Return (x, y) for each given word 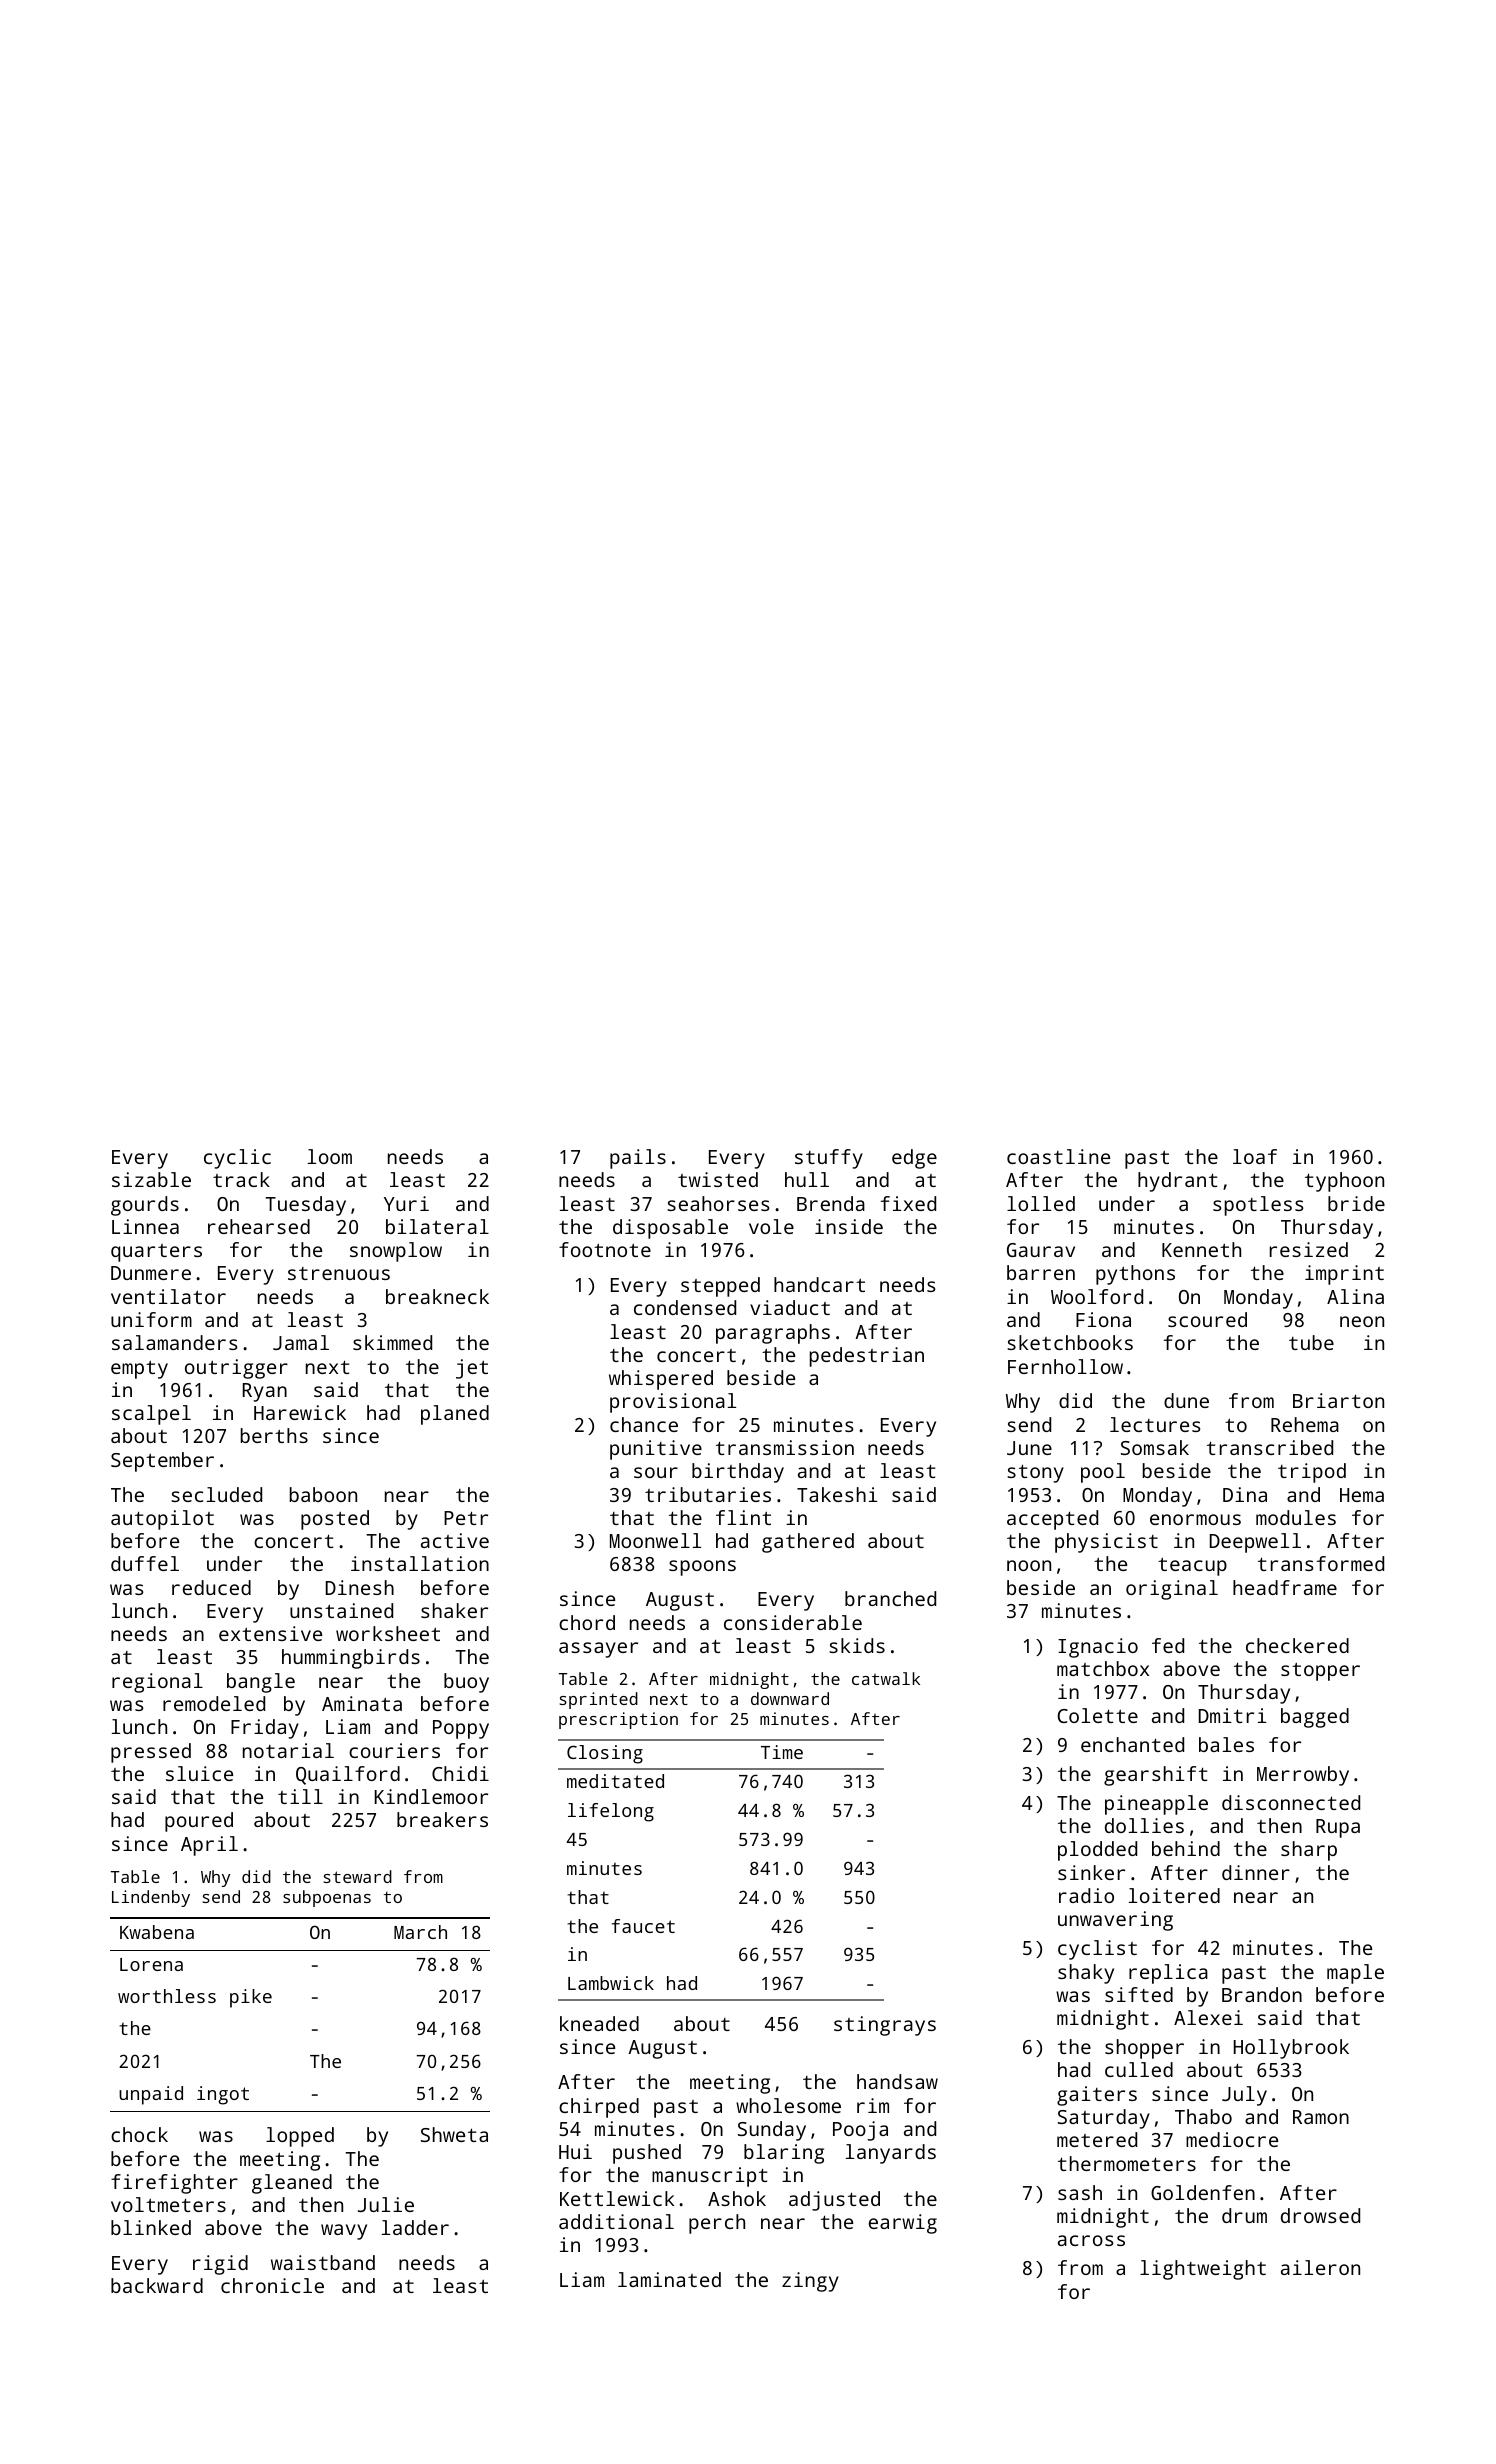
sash (1080, 2192)
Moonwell (655, 1540)
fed (1168, 1645)
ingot (223, 2095)
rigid (220, 2265)
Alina (1355, 1296)
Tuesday (305, 1206)
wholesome (788, 2105)
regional (157, 1683)
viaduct (790, 1307)
